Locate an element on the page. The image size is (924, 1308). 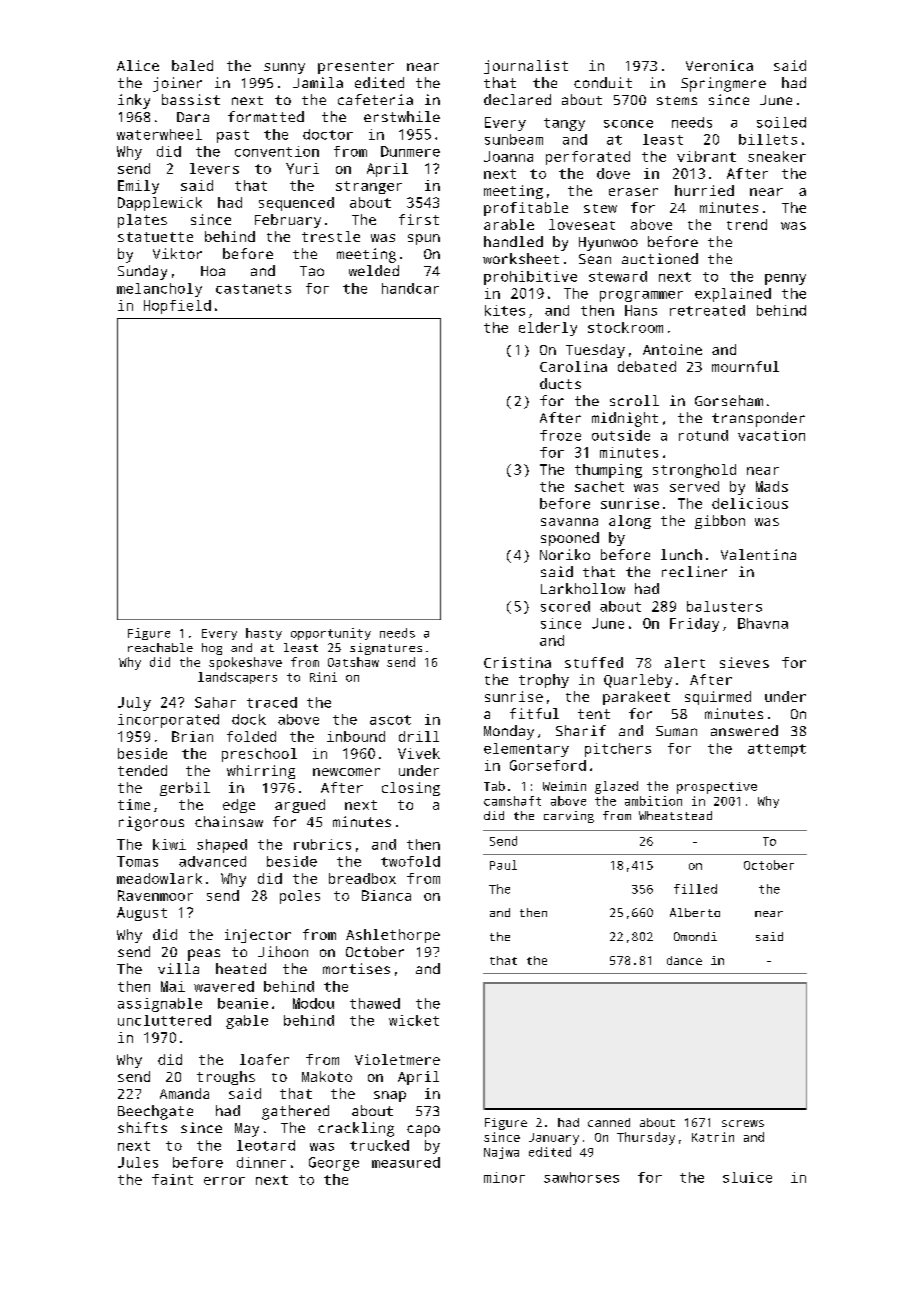
Hopfield is located at coordinates (177, 307).
